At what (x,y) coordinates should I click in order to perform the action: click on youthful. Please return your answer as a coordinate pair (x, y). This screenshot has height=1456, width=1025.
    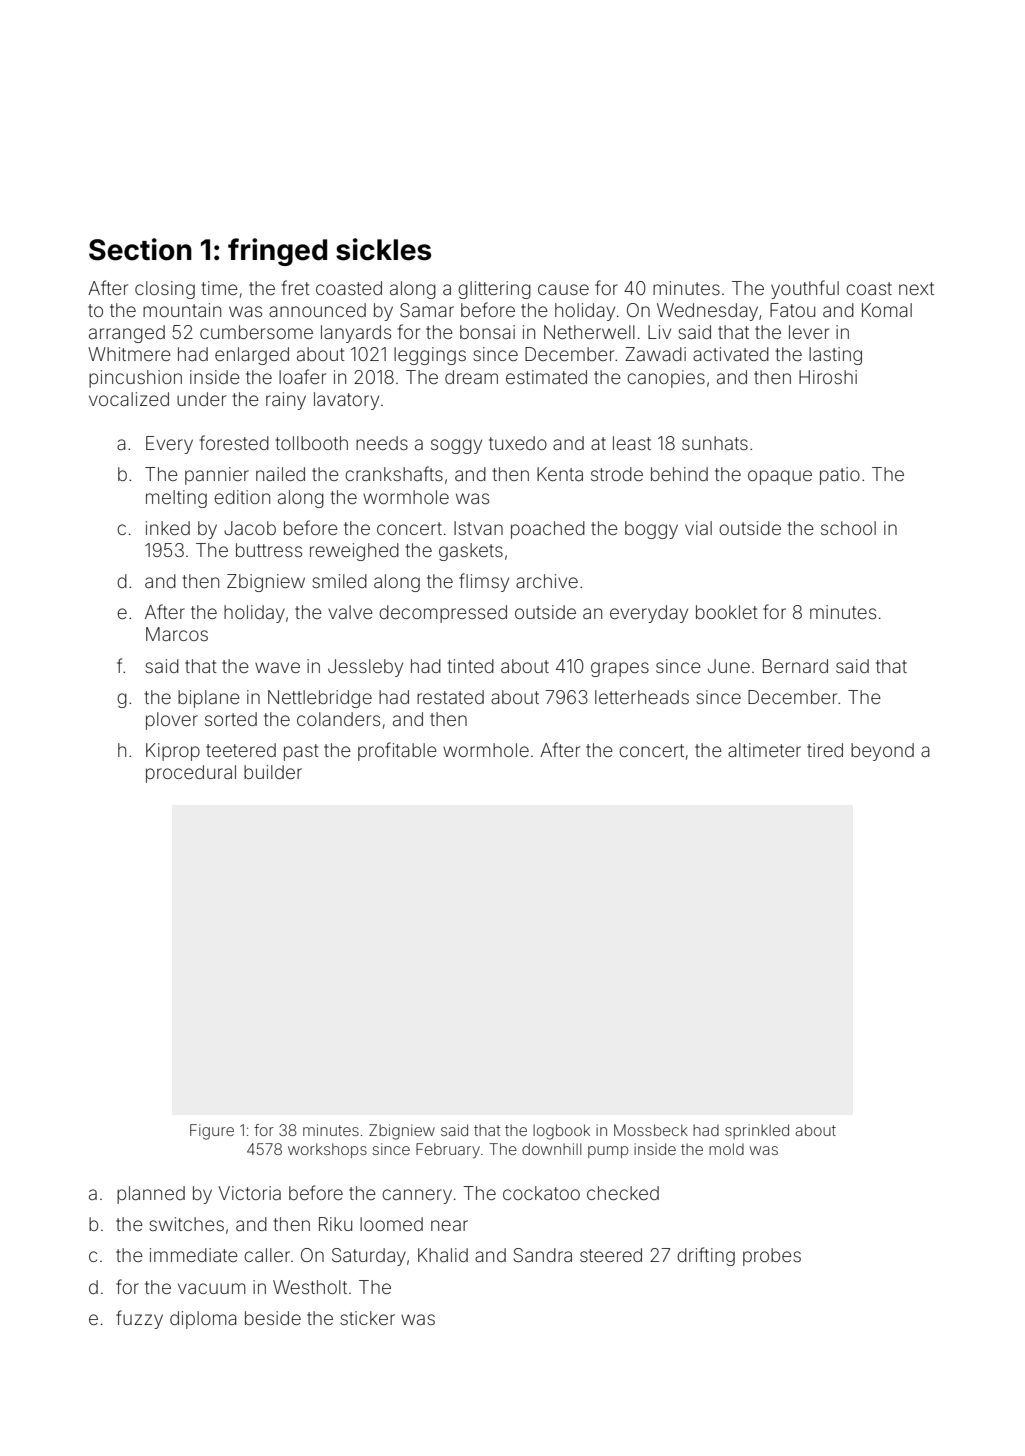
    Looking at the image, I should click on (805, 289).
